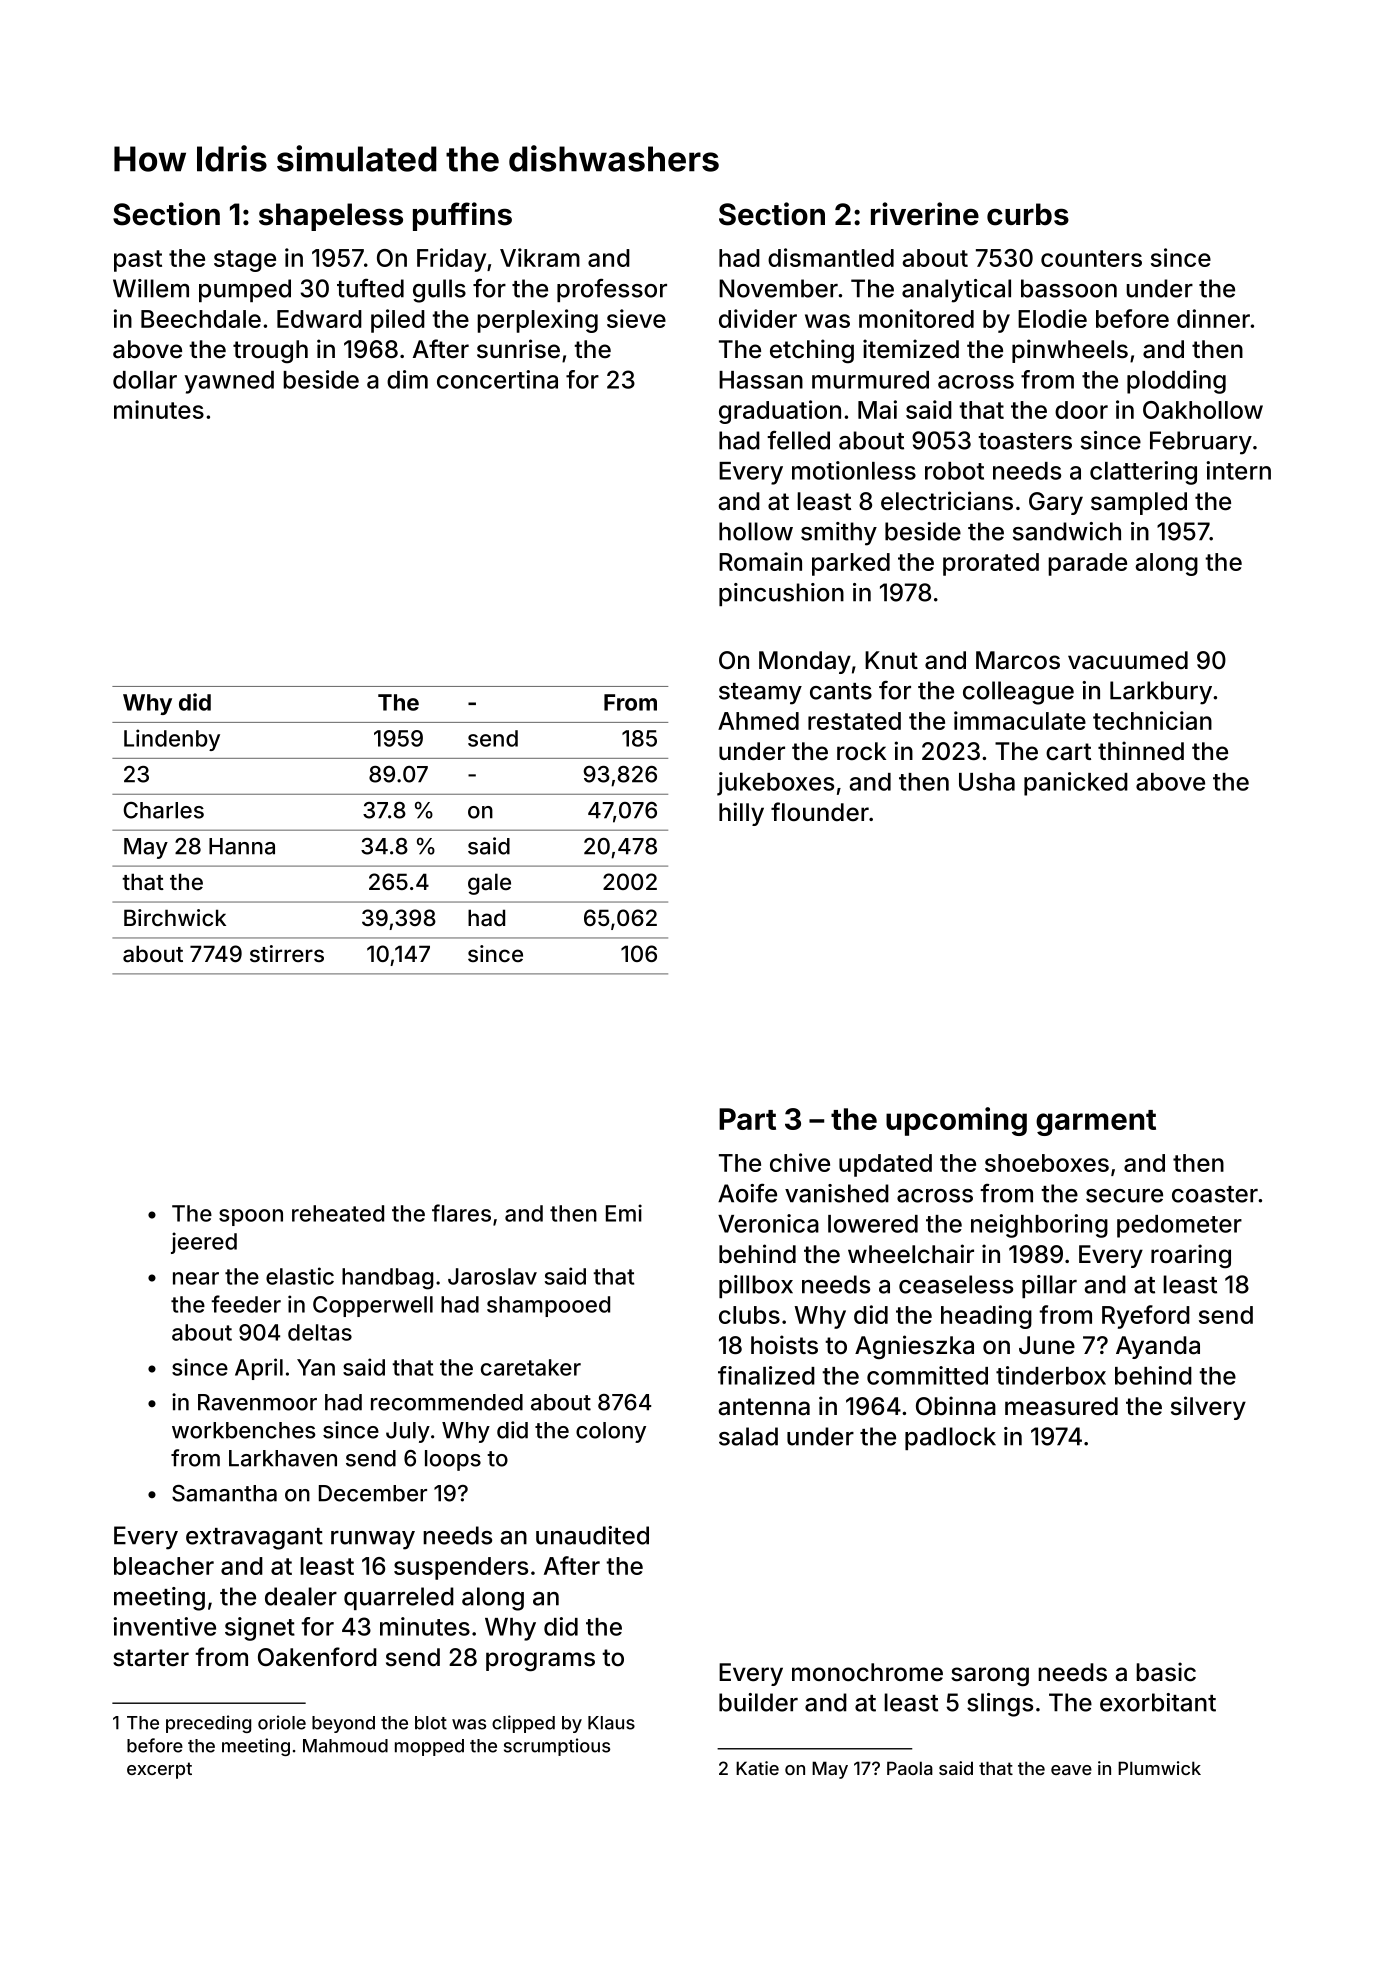  I want to click on gulls, so click(439, 291).
